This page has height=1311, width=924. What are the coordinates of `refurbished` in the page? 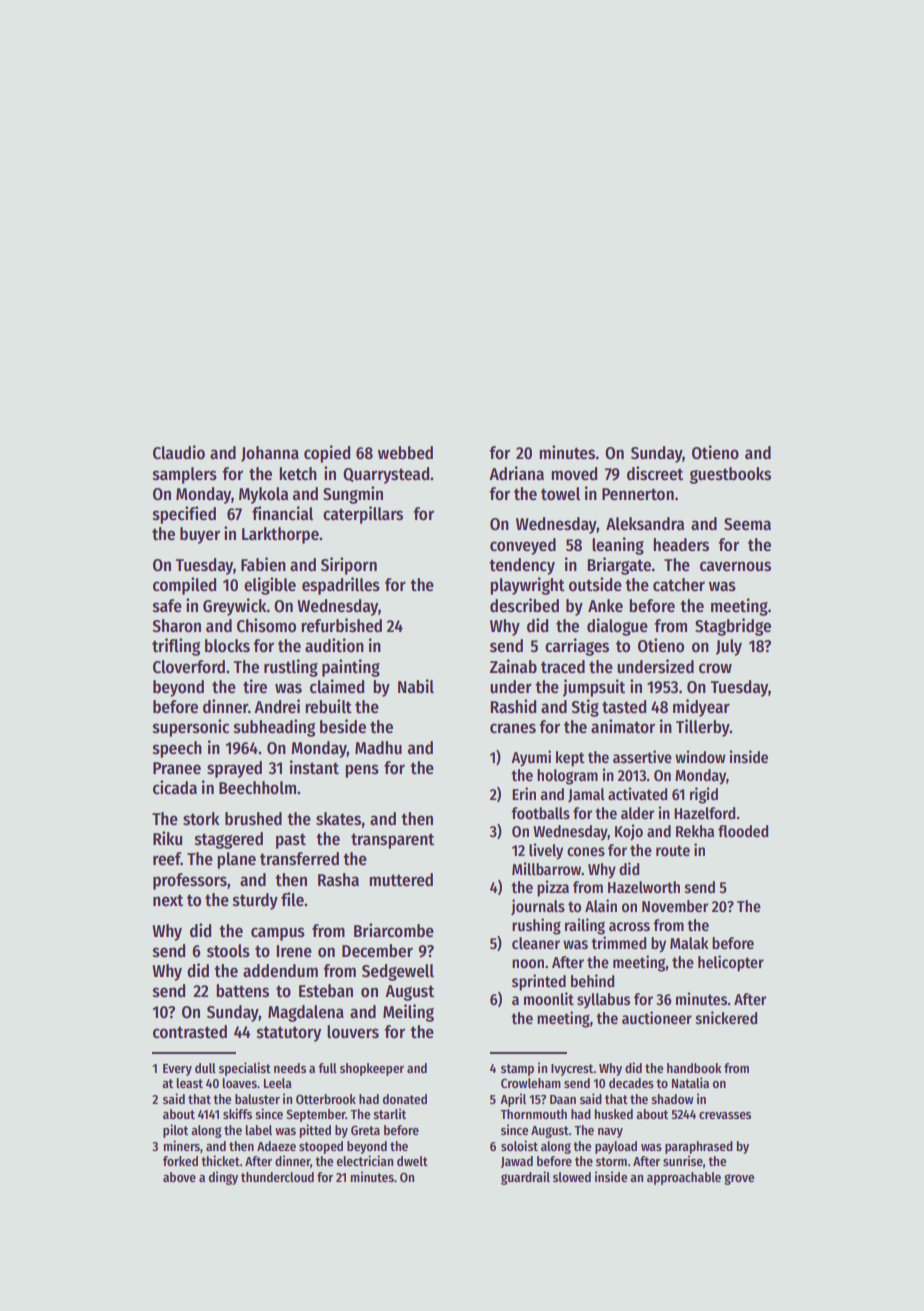 It's located at (341, 625).
